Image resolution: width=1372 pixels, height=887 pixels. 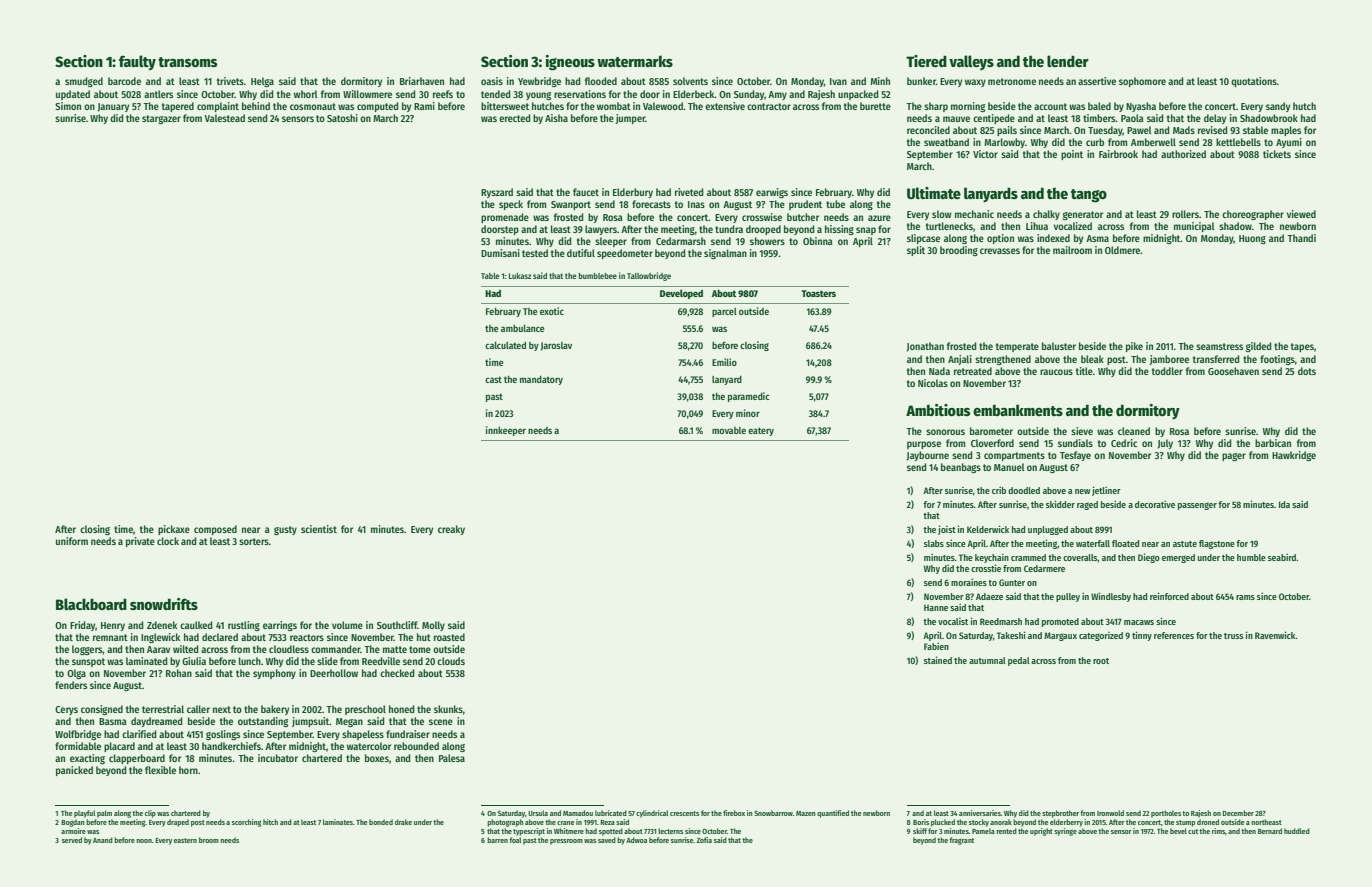 What do you see at coordinates (137, 62) in the screenshot?
I see `faulty` at bounding box center [137, 62].
